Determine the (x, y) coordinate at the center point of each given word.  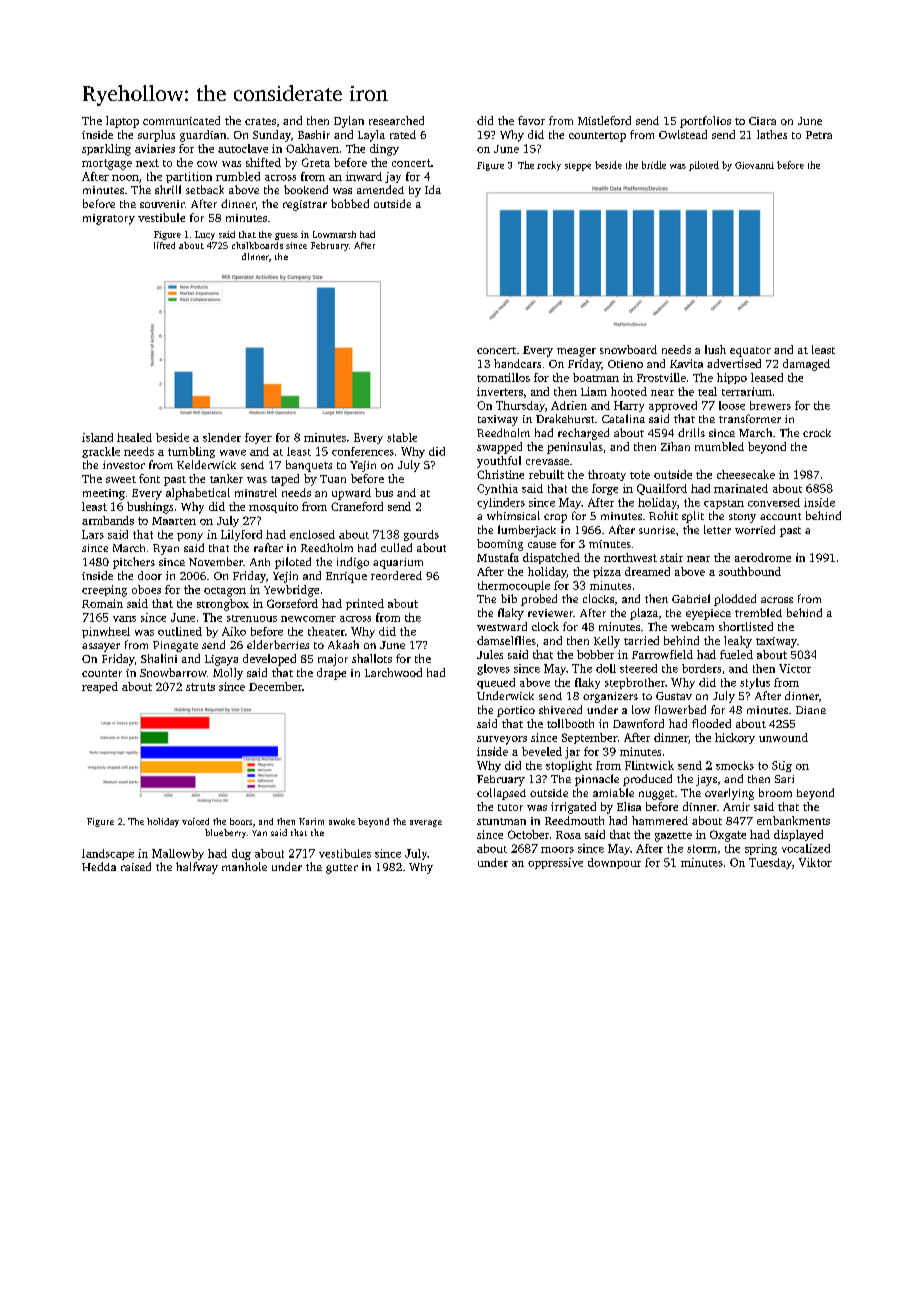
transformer (750, 418)
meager (576, 352)
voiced (195, 821)
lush (715, 349)
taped (285, 480)
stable (402, 437)
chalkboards (257, 245)
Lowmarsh (334, 234)
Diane (811, 710)
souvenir (162, 204)
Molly (228, 674)
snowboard (628, 349)
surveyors (502, 740)
